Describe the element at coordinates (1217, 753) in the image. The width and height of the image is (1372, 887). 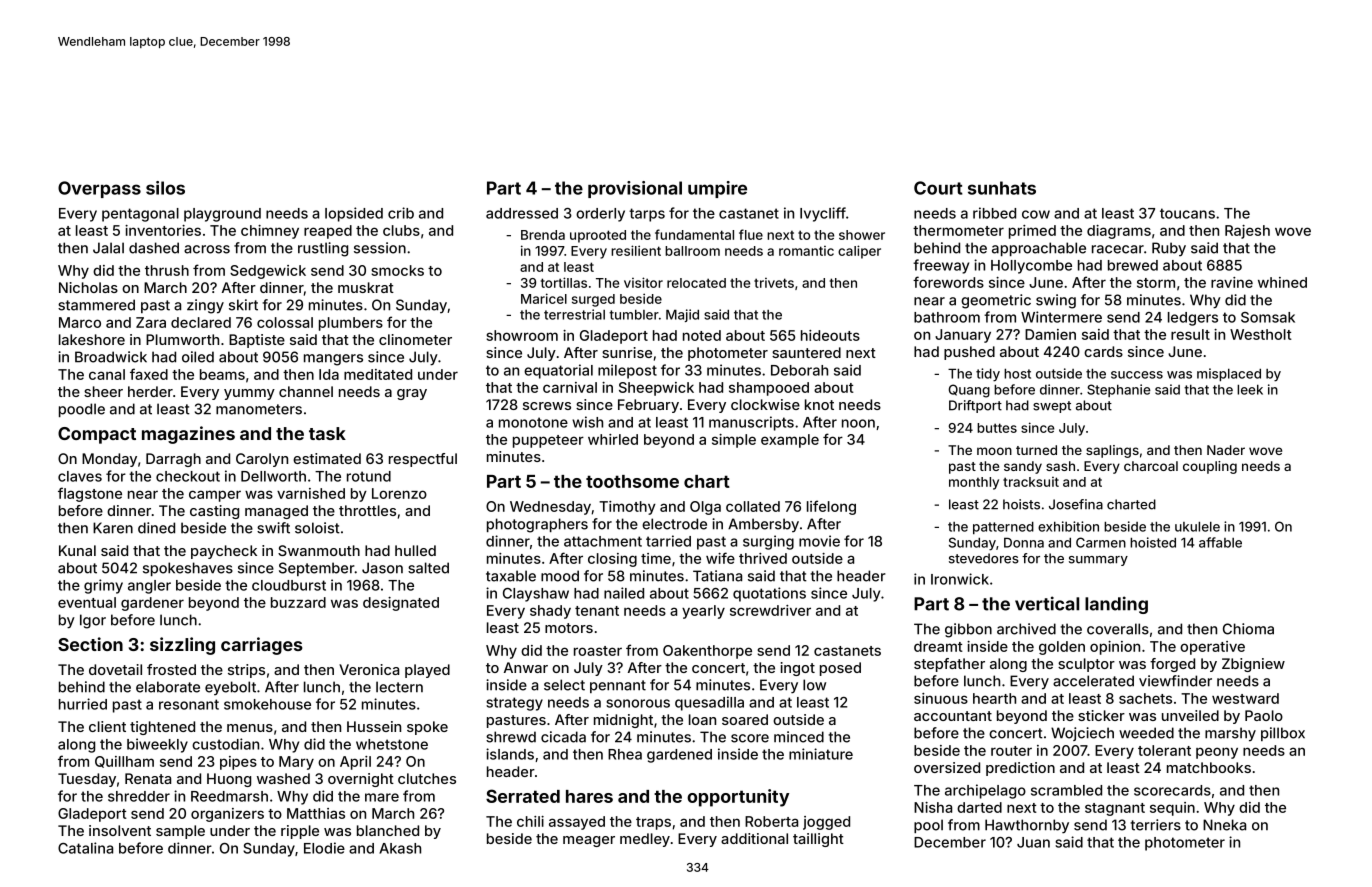
I see `peony` at that location.
